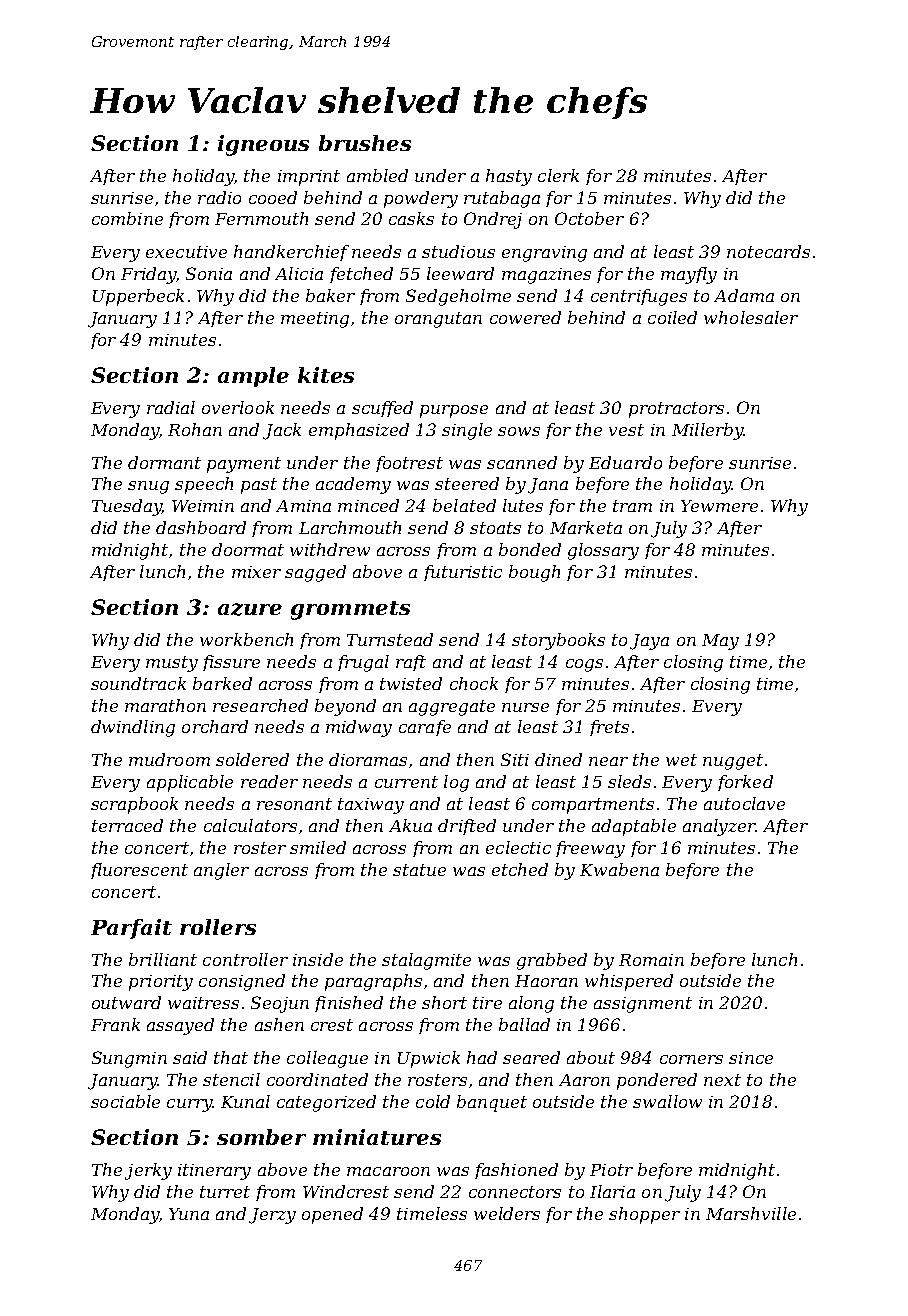 The image size is (908, 1316). Describe the element at coordinates (127, 218) in the screenshot. I see `combine` at that location.
